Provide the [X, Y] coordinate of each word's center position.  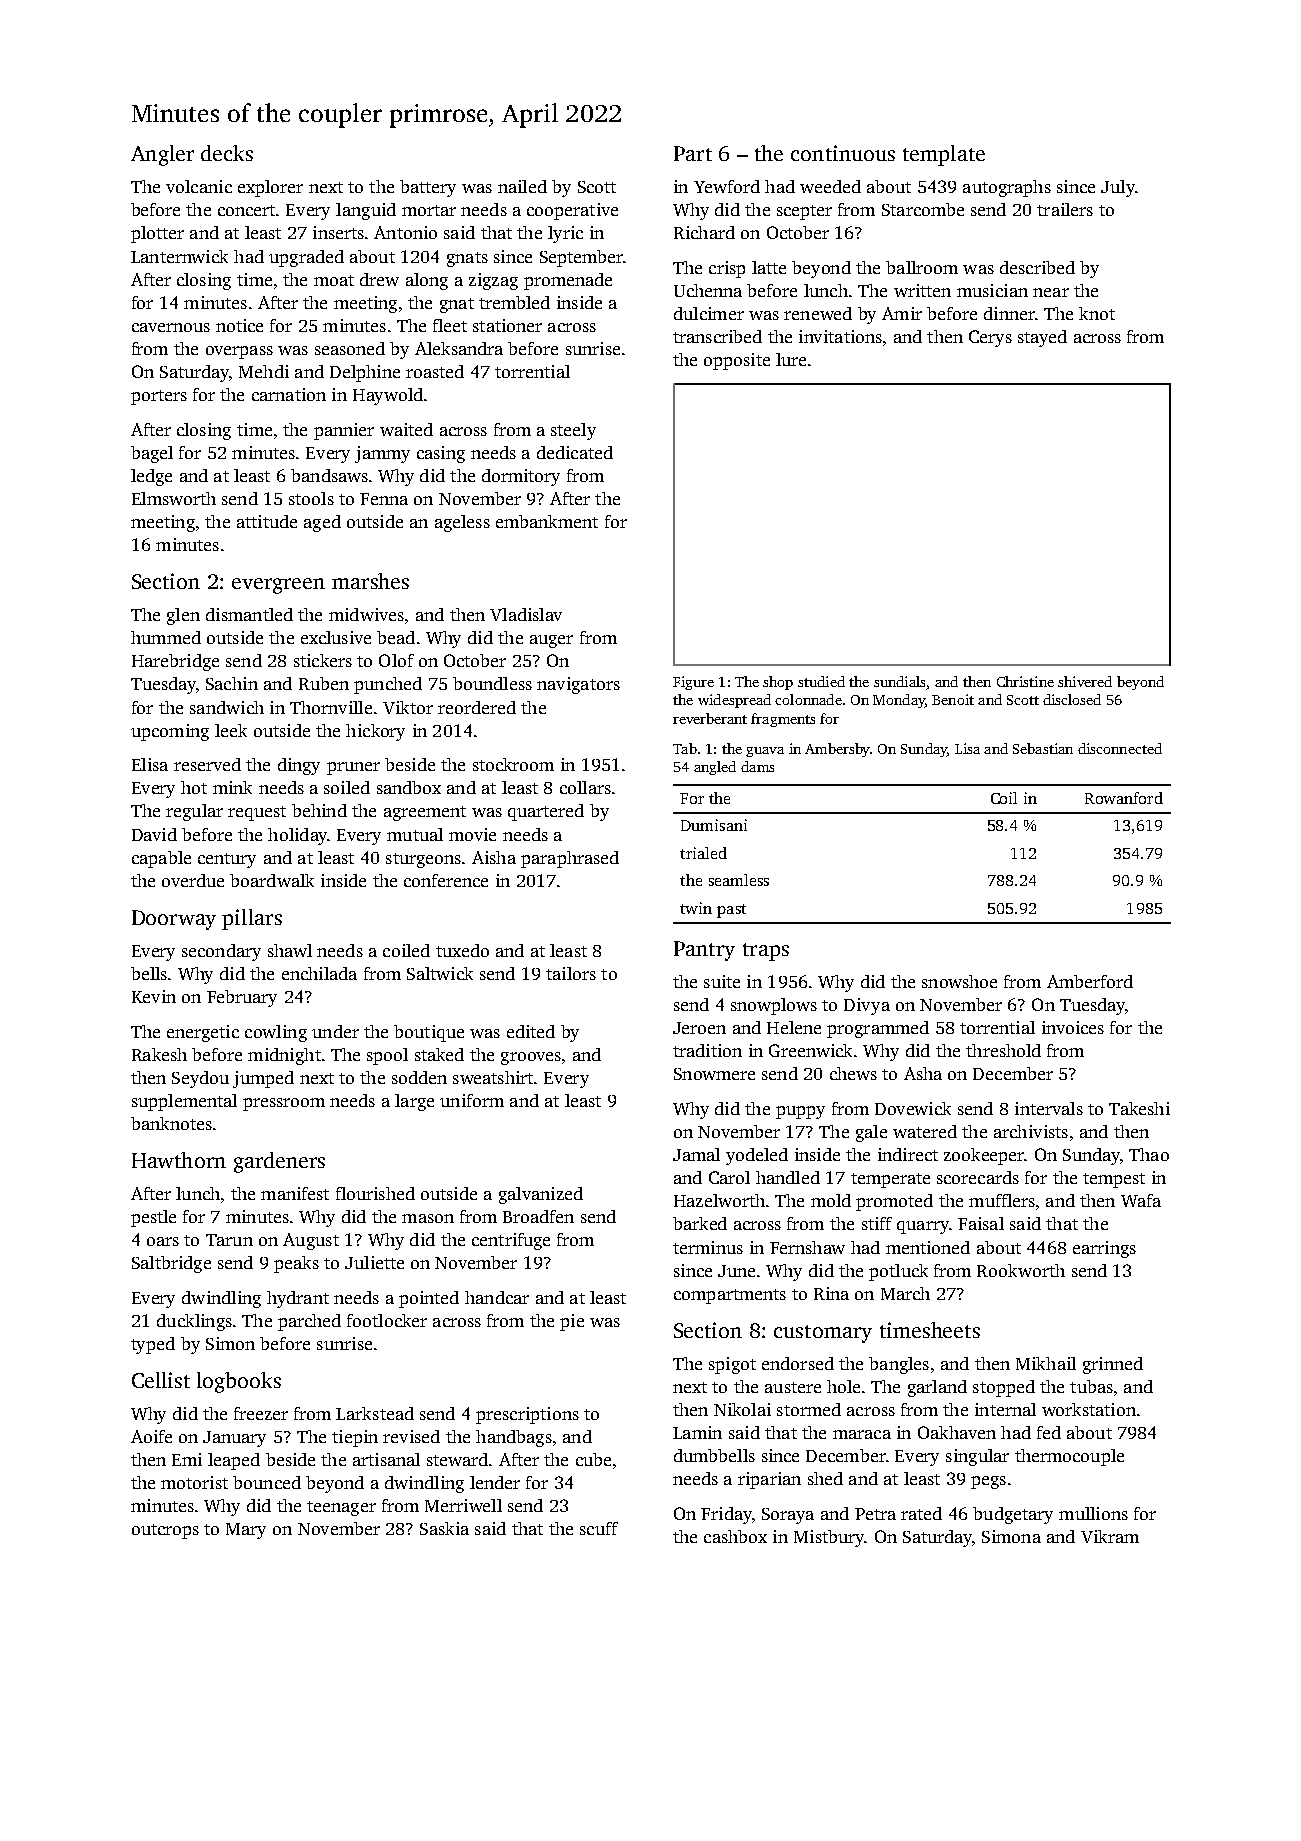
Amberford [1090, 981]
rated [921, 1513]
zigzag [493, 281]
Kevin [154, 996]
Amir [902, 313]
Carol [729, 1177]
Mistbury [829, 1538]
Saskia [444, 1528]
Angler [162, 155]
